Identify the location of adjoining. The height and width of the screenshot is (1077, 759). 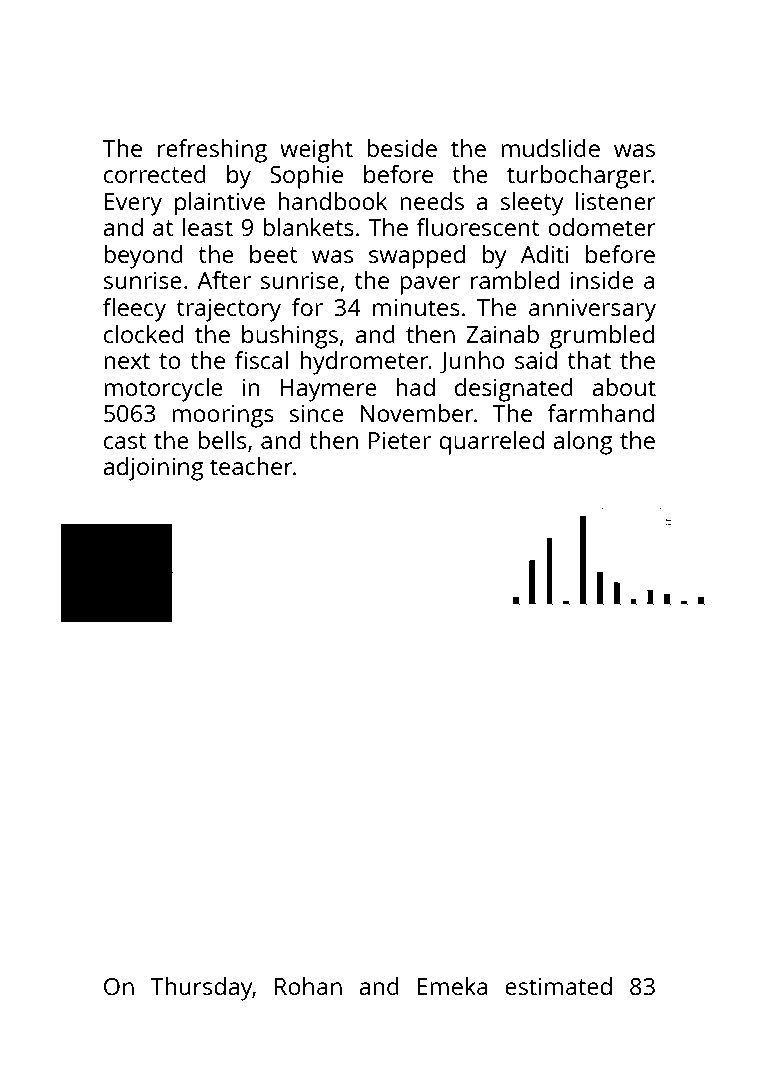
(153, 469).
